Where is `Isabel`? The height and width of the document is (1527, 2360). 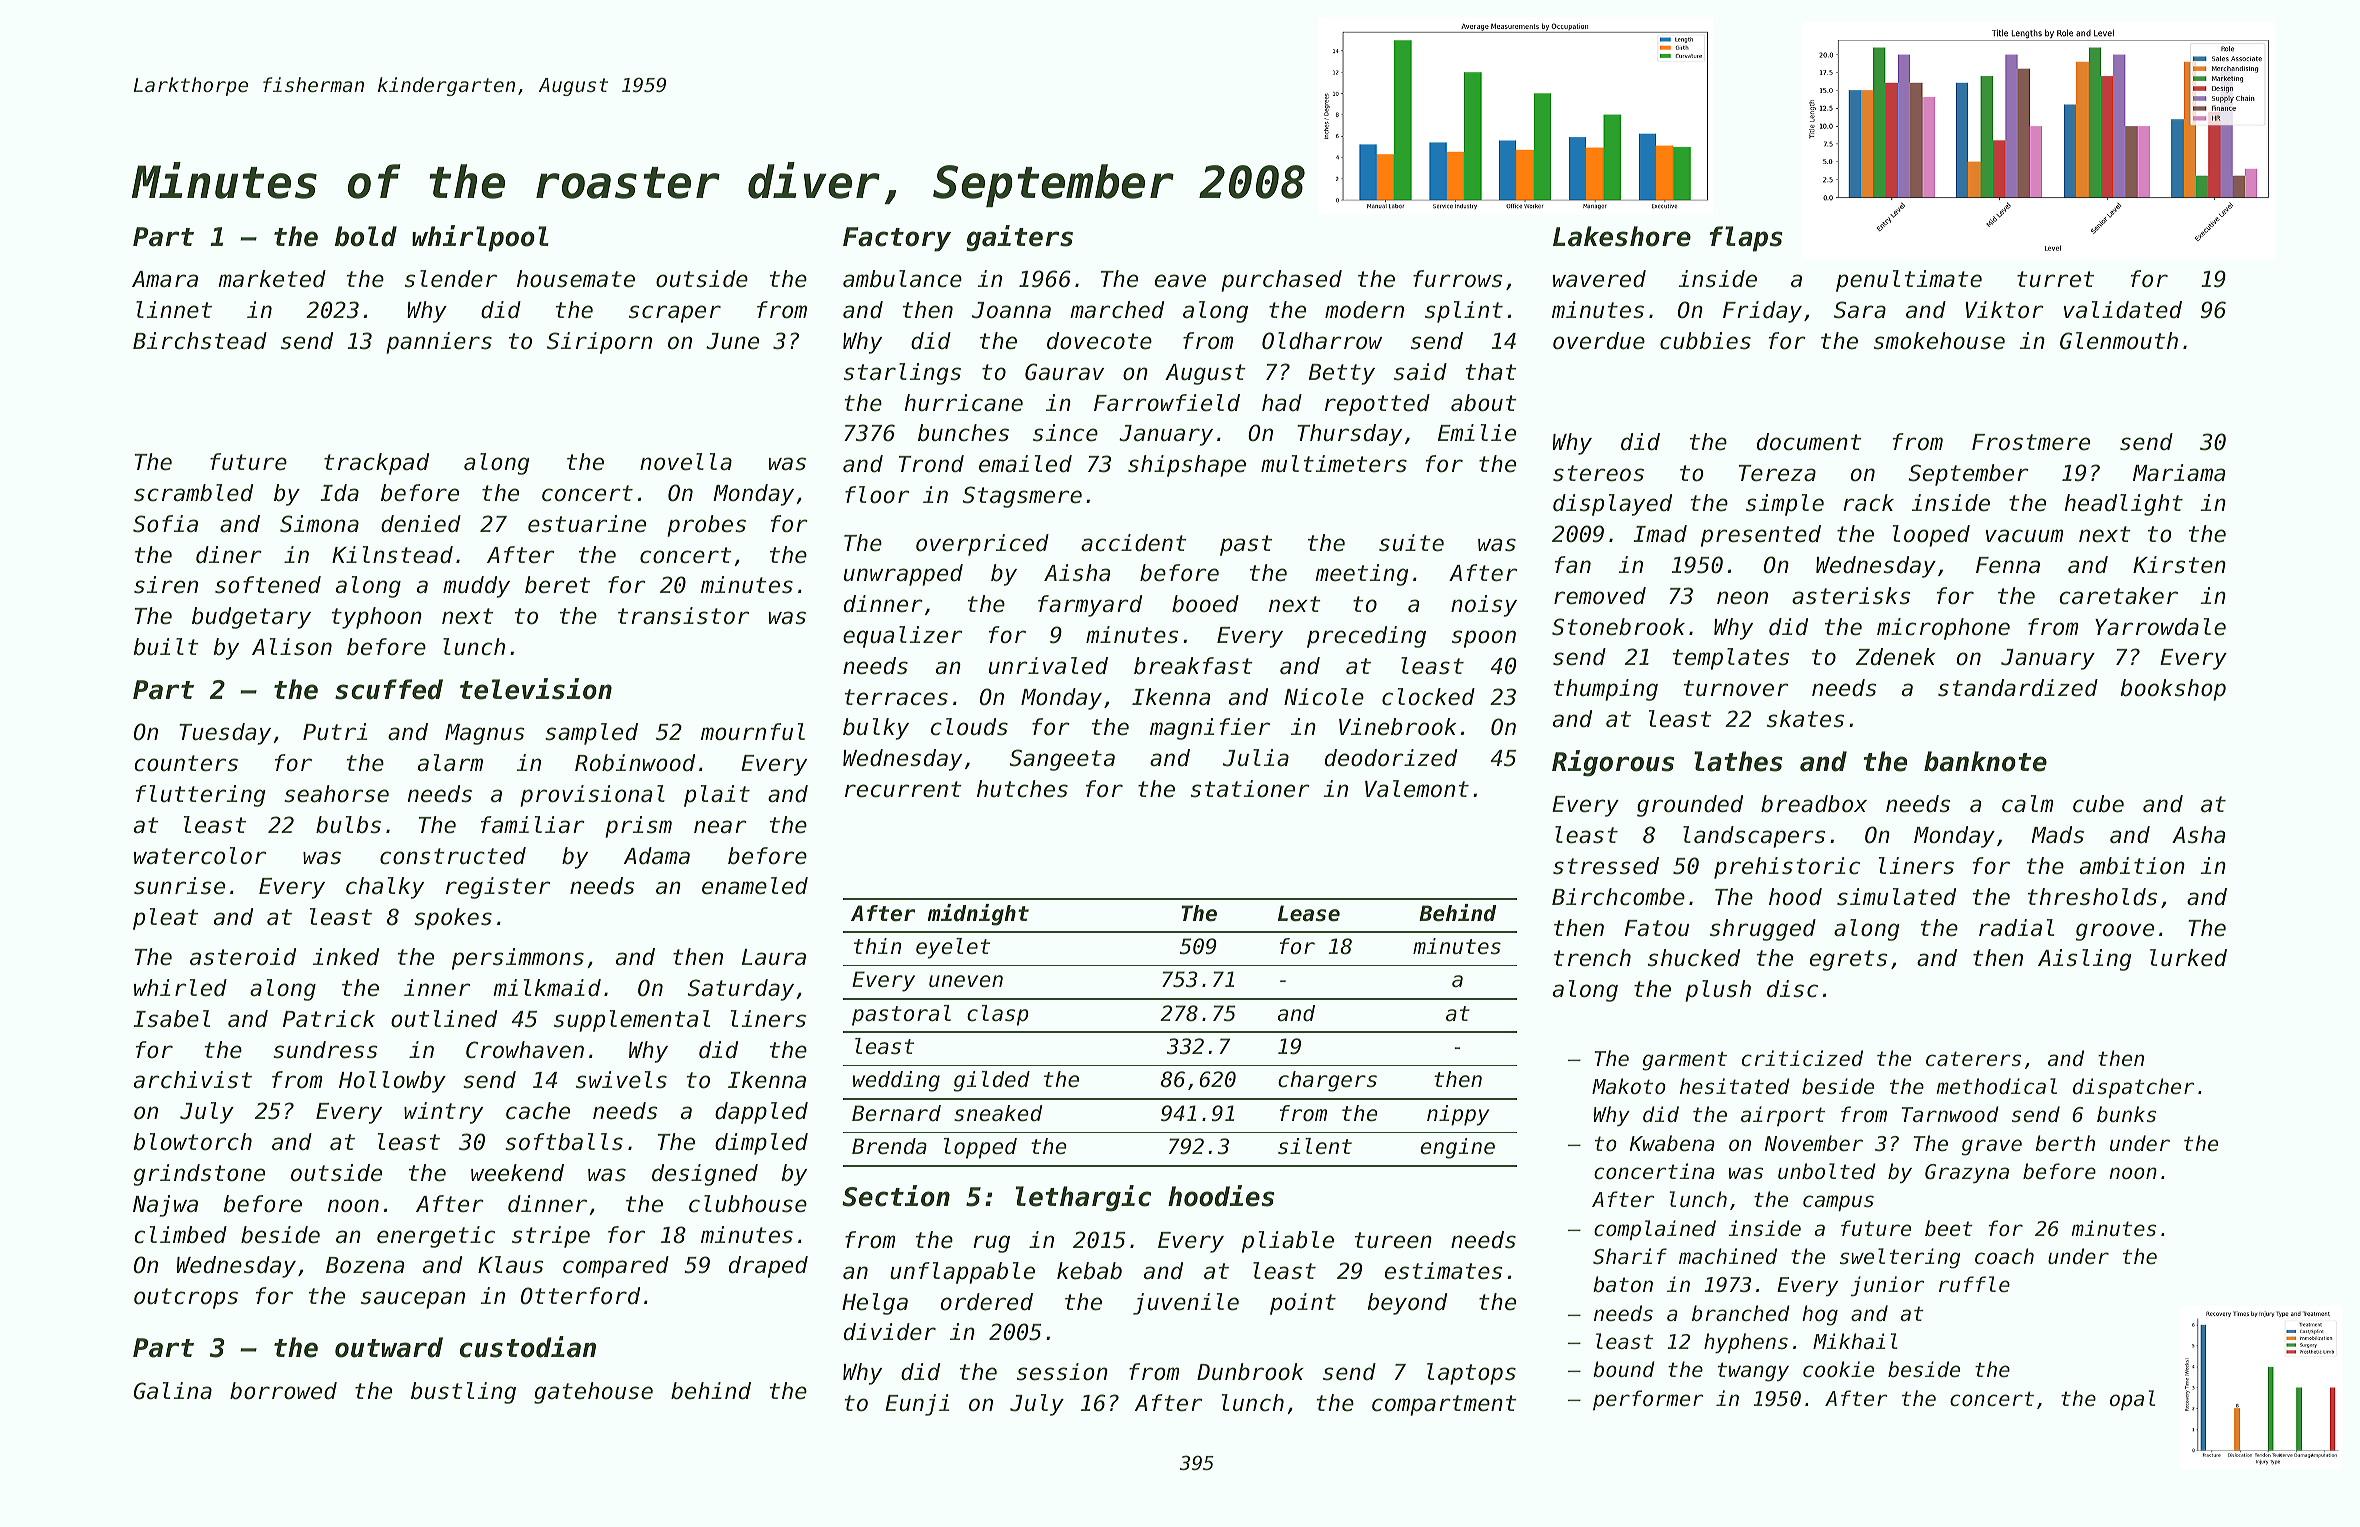 Isabel is located at coordinates (171, 1019).
